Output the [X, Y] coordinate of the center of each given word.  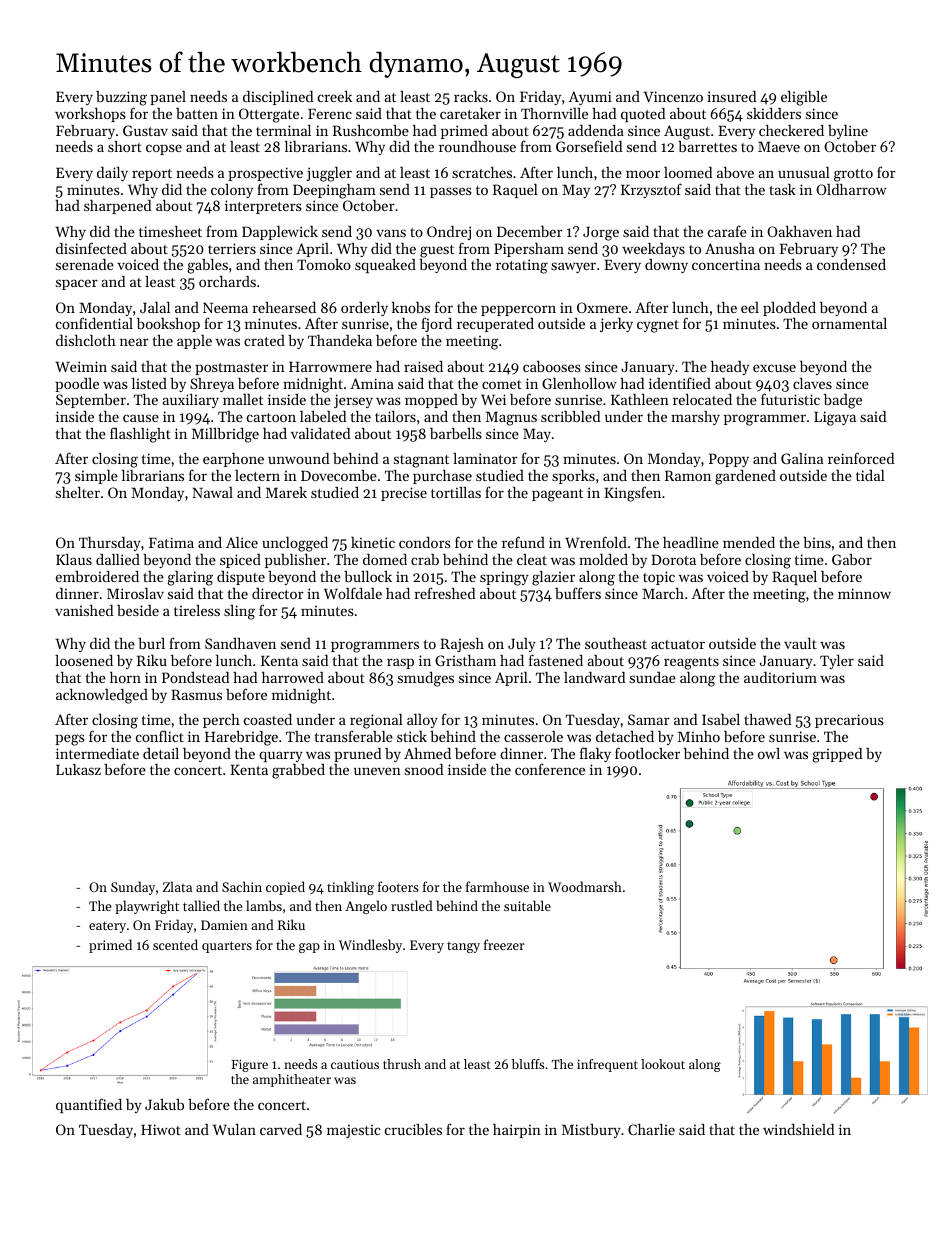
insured [731, 96]
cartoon [271, 417]
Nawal [212, 492]
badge [843, 401]
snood [424, 769]
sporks [573, 477]
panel [168, 98]
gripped [837, 755]
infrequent [607, 1065]
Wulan [234, 1129]
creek [335, 96]
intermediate [97, 753]
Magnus [511, 418]
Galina [802, 458]
